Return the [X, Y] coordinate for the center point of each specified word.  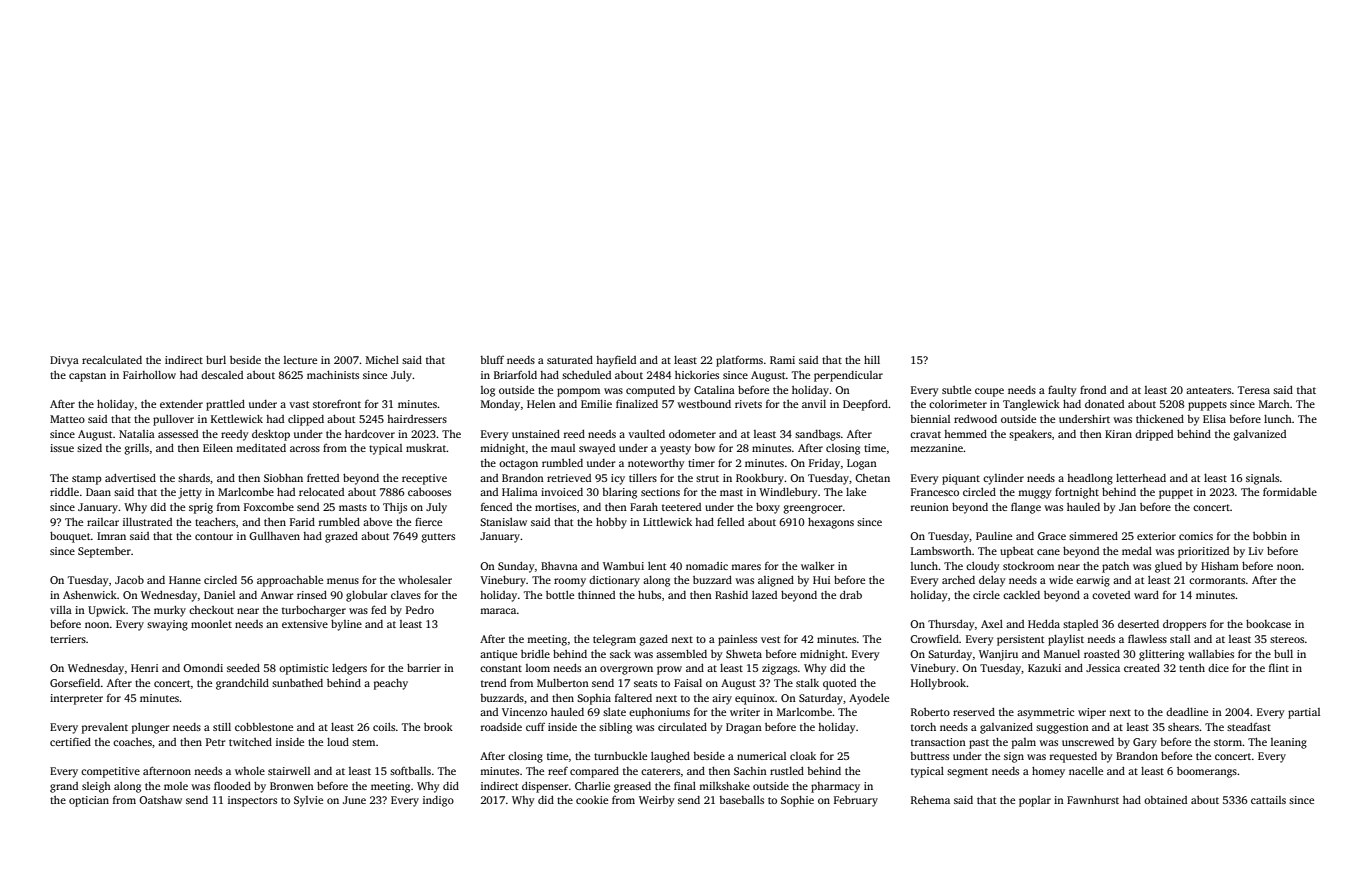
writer [745, 712]
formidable [1290, 492]
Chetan [872, 478]
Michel [382, 360]
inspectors [252, 801]
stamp [87, 480]
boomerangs [1207, 772]
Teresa [1254, 390]
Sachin [750, 771]
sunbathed [297, 683]
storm [1228, 742]
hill [872, 360]
